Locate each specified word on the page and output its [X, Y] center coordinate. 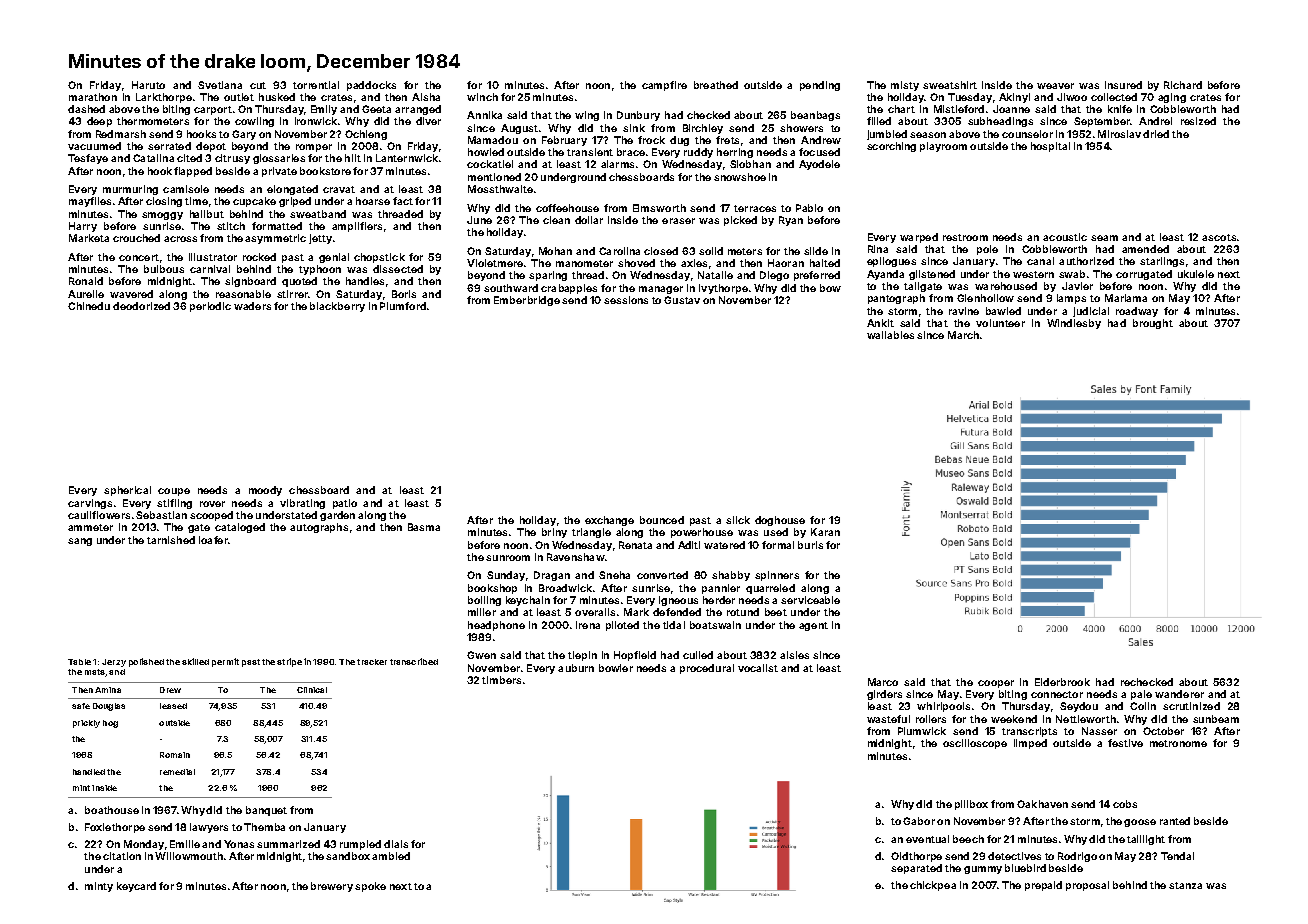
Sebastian [161, 515]
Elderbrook [1062, 682]
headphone [496, 626]
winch [482, 97]
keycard [136, 887]
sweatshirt [950, 85]
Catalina [153, 158]
